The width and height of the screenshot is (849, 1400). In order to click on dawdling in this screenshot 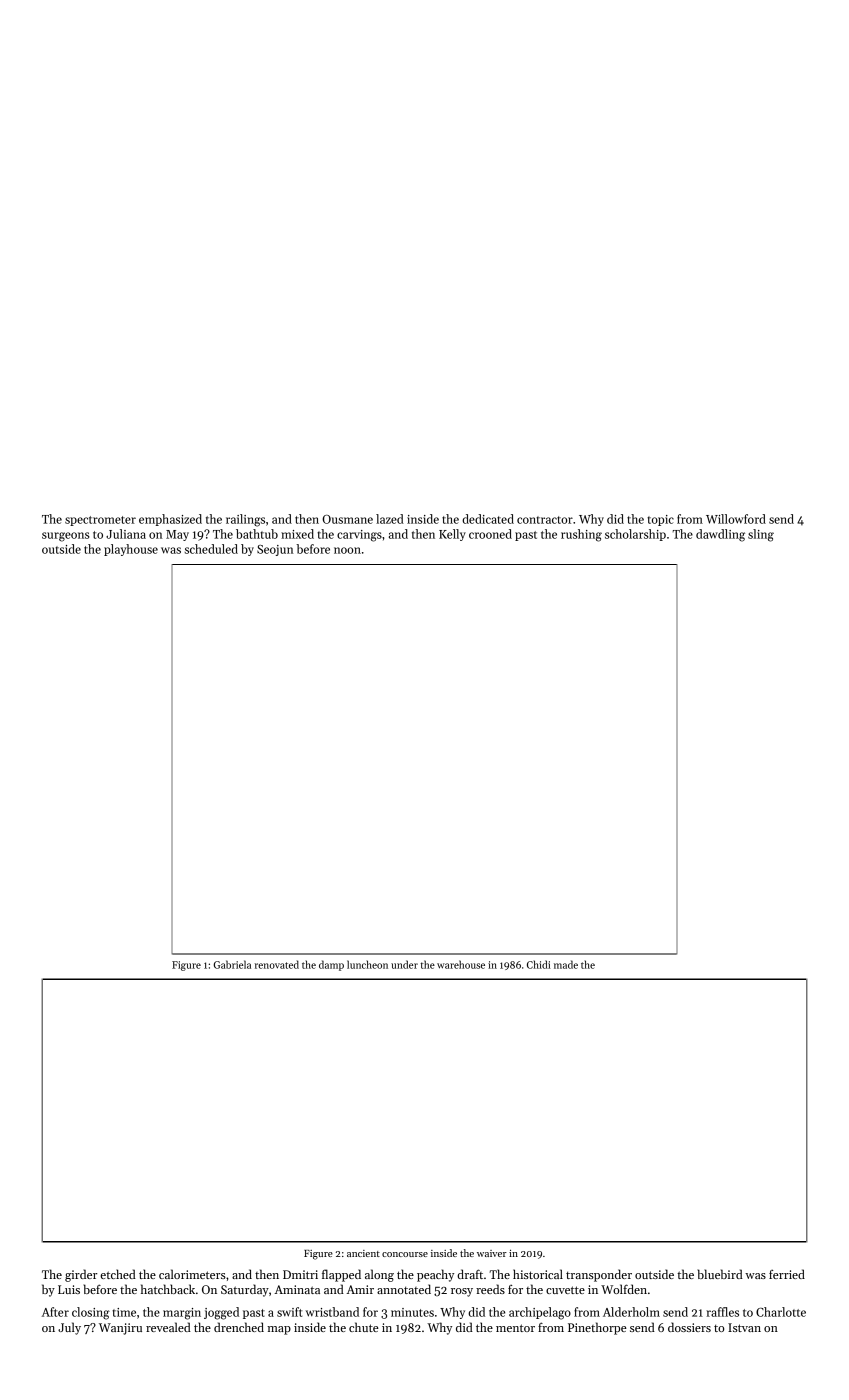, I will do `click(720, 535)`.
